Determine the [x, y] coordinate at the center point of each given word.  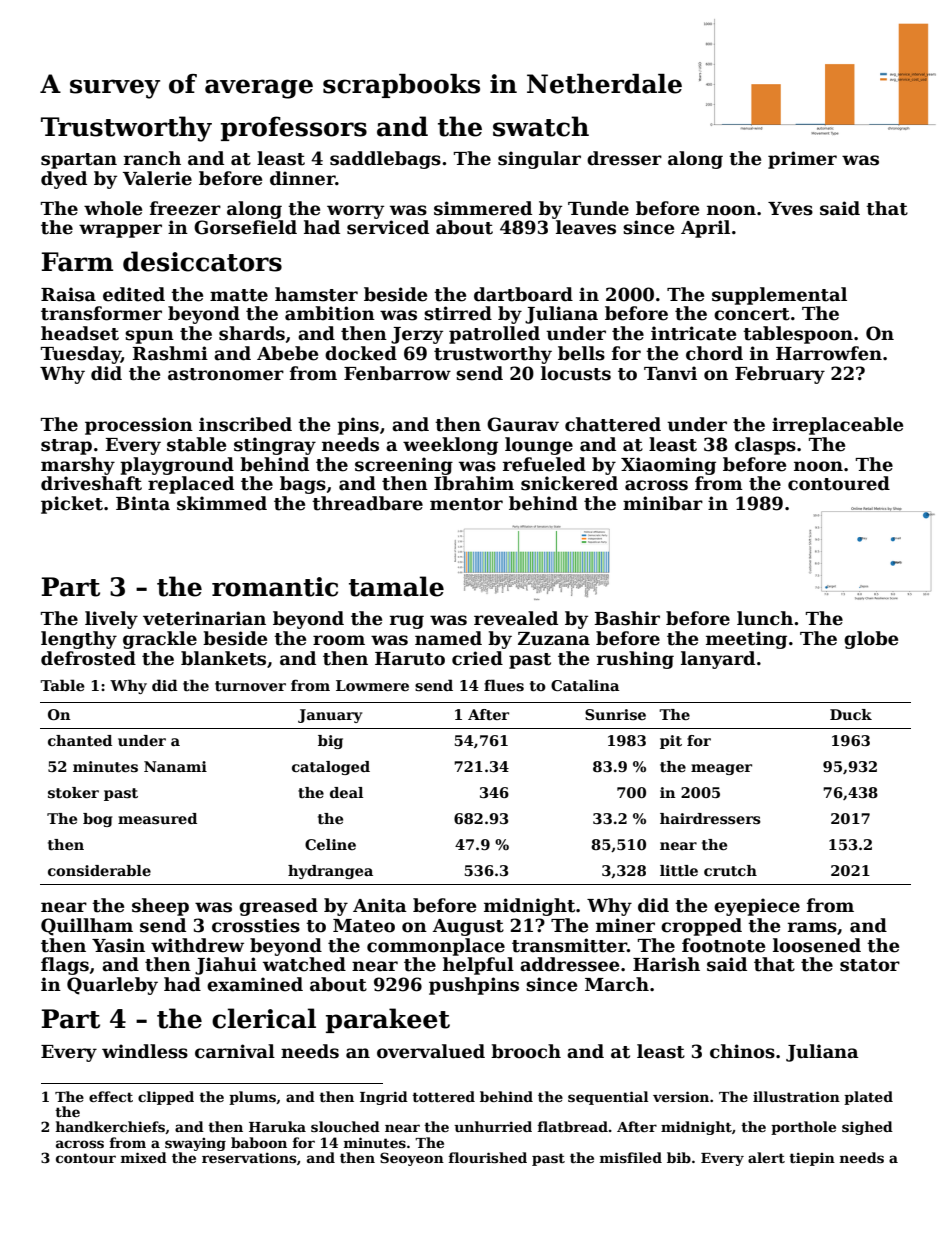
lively [111, 620]
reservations [249, 1157]
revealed [516, 618]
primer [802, 160]
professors [294, 128]
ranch [152, 158]
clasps [765, 446]
